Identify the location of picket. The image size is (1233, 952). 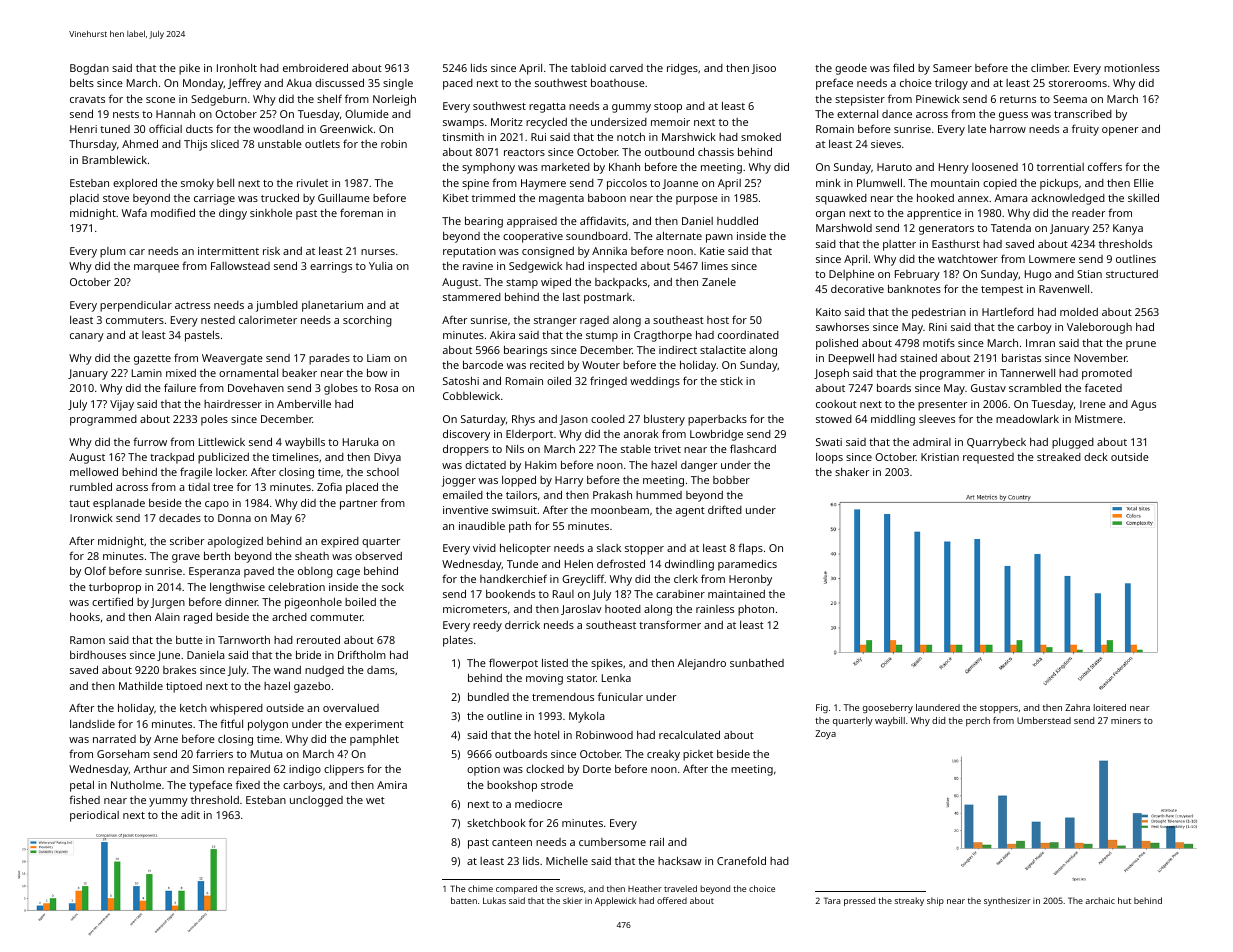
(698, 755).
